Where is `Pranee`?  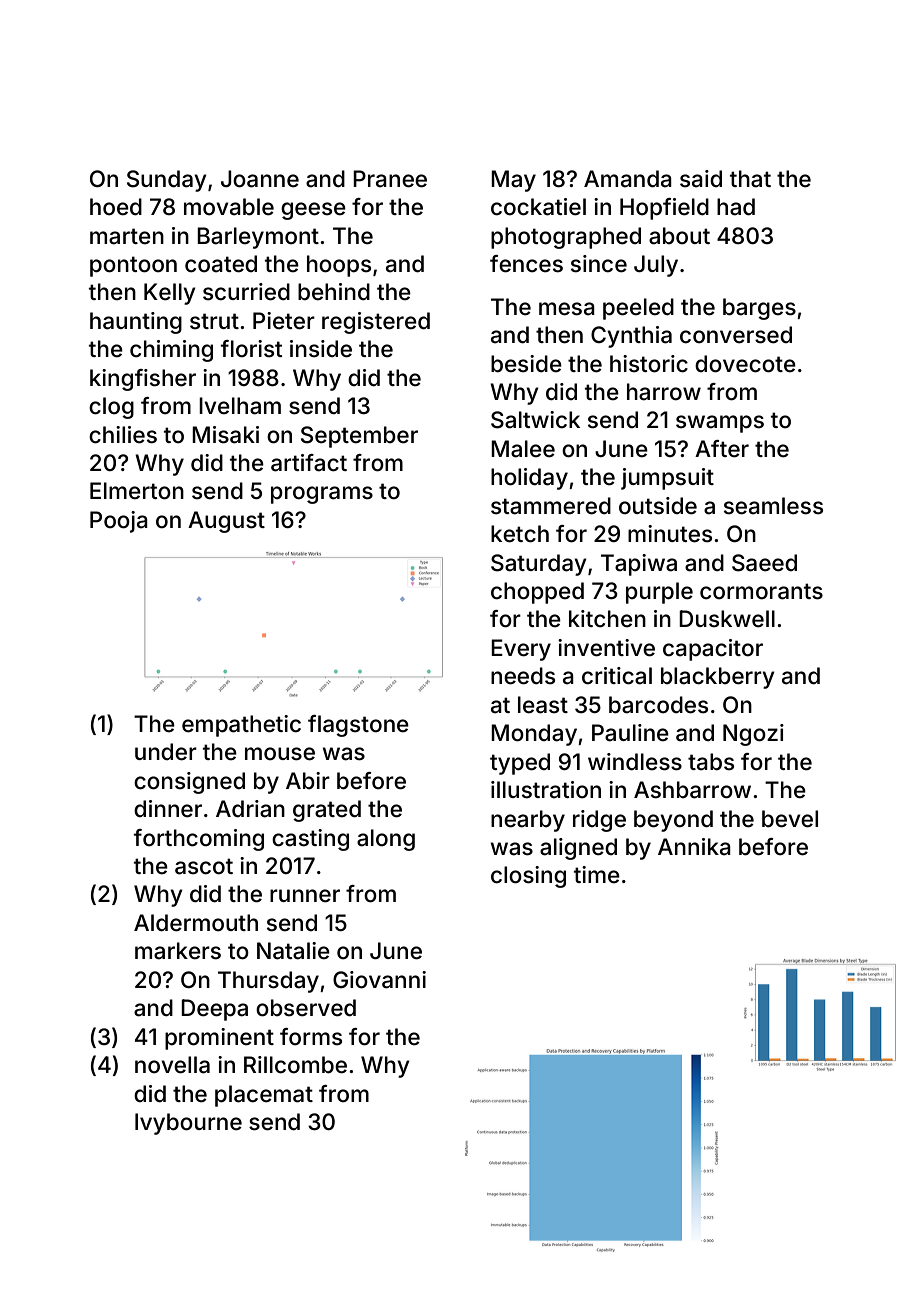
Pranee is located at coordinates (390, 179).
